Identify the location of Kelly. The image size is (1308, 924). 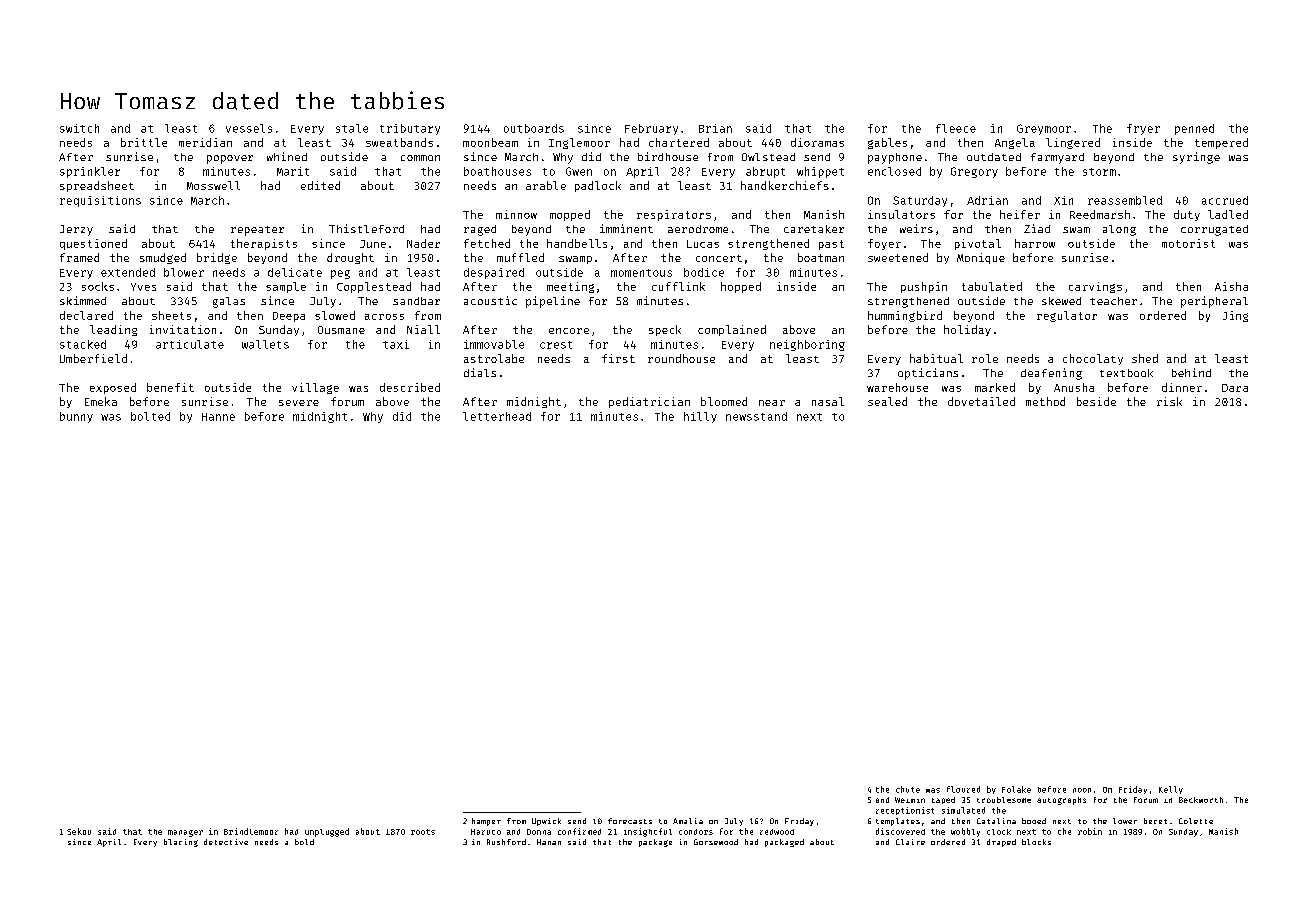
(1171, 790).
